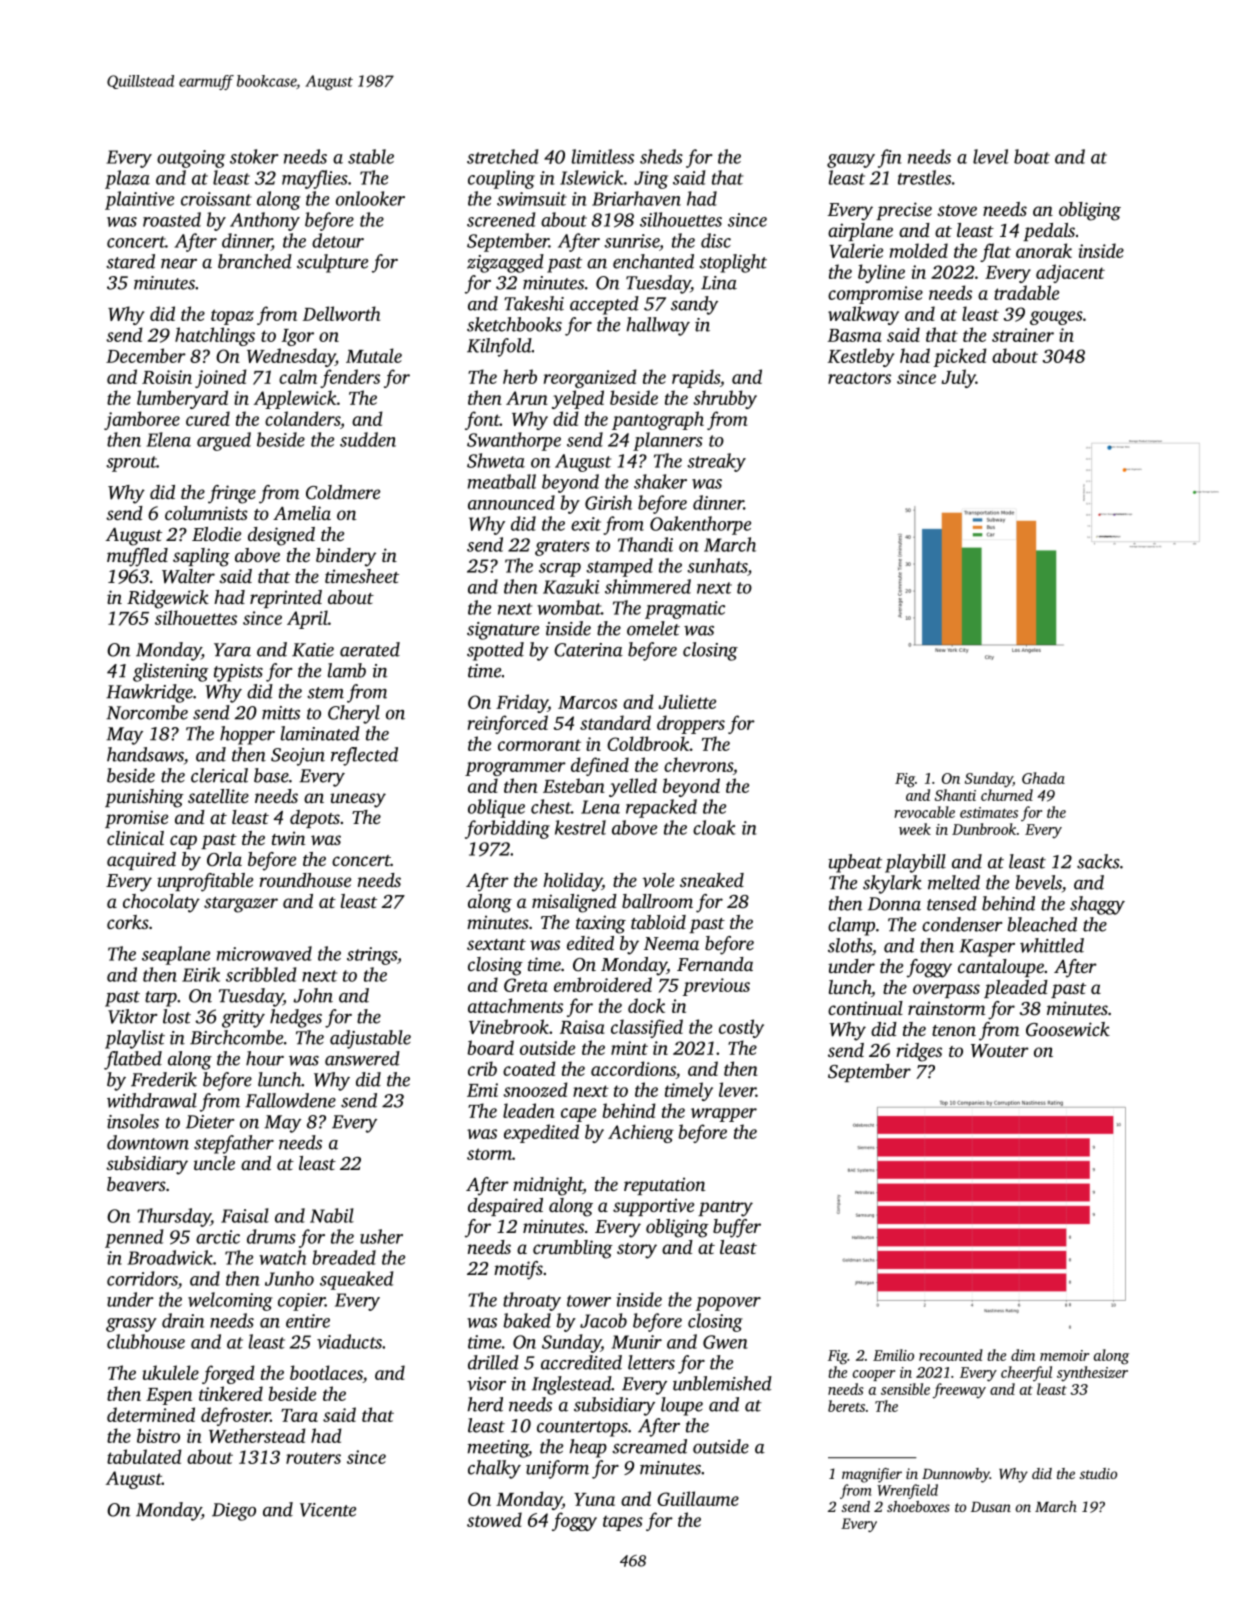 This image has height=1604, width=1239. What do you see at coordinates (560, 570) in the image?
I see `scrap` at bounding box center [560, 570].
